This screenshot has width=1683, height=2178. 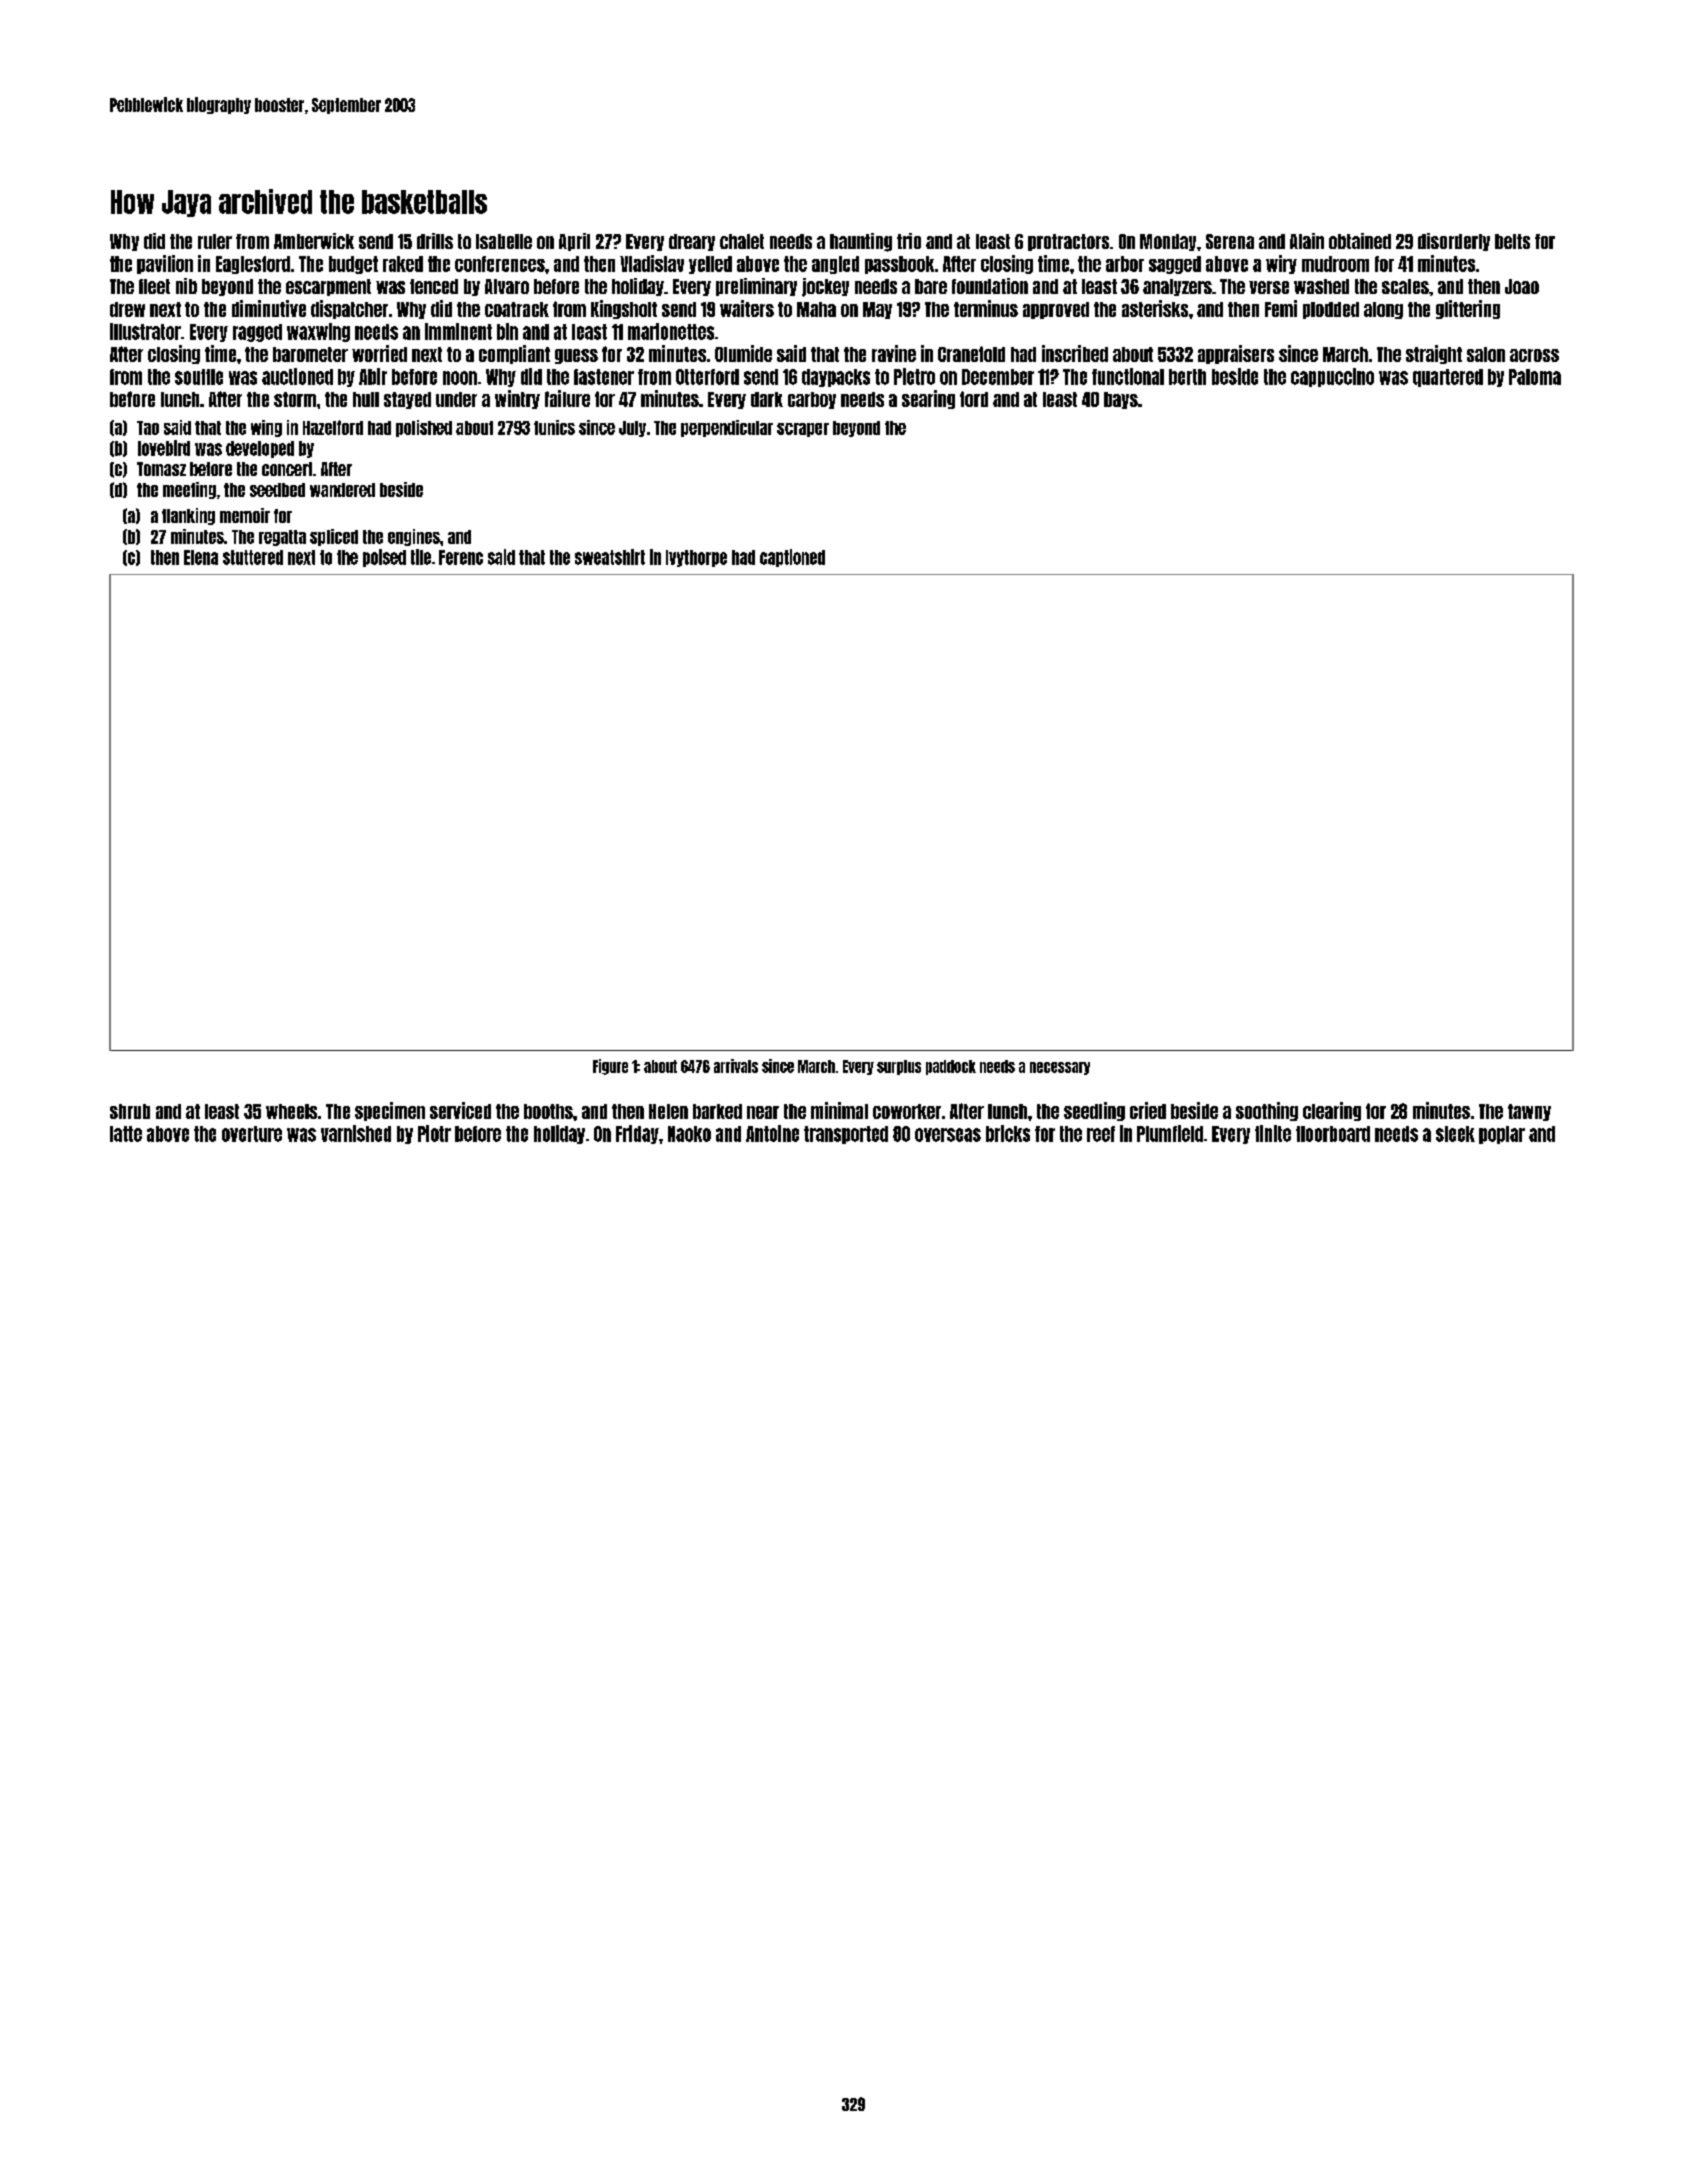 I want to click on wandered, so click(x=342, y=490).
